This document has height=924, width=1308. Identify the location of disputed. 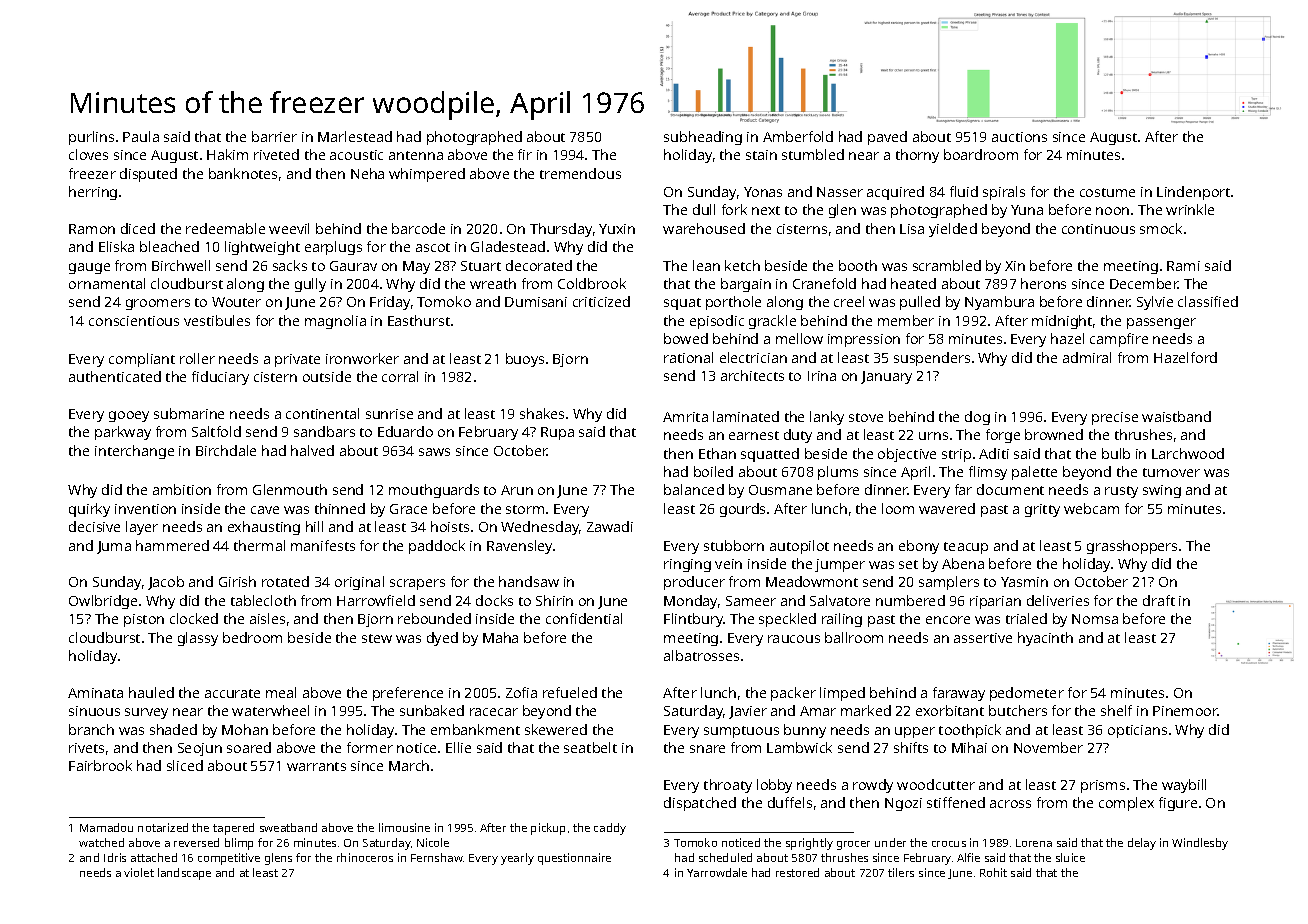
(148, 175).
